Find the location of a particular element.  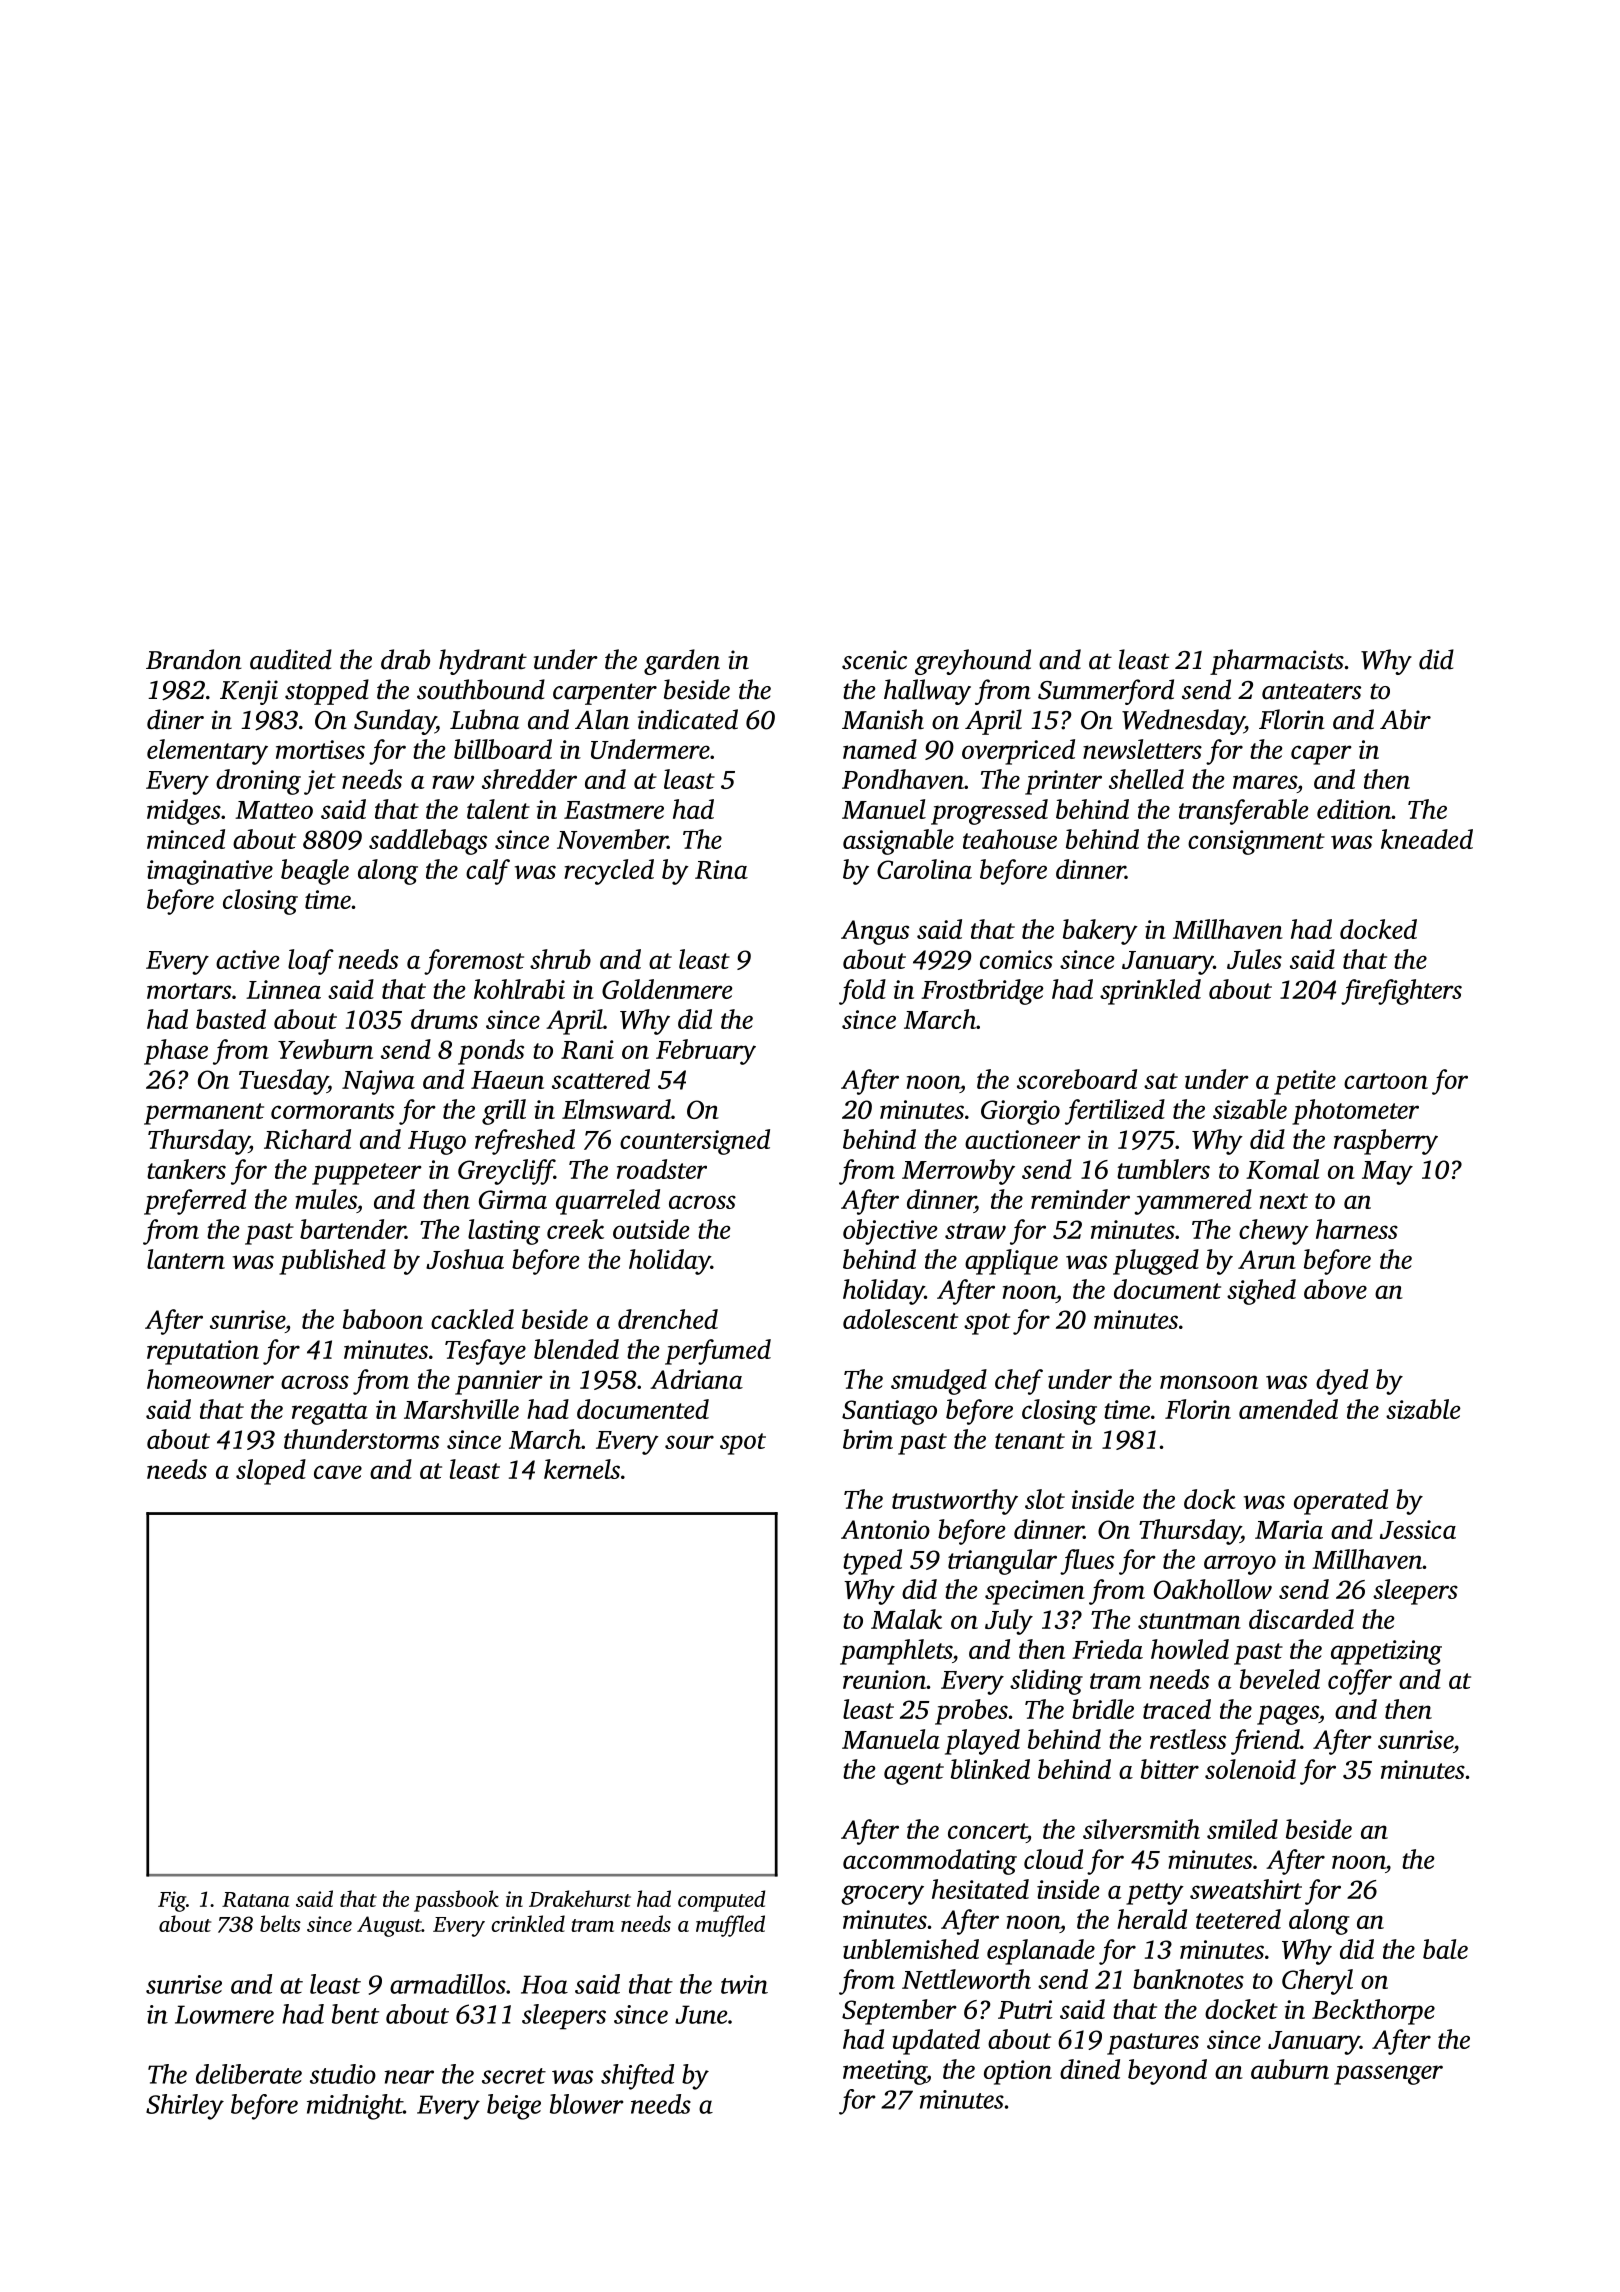

midnight is located at coordinates (355, 2107).
